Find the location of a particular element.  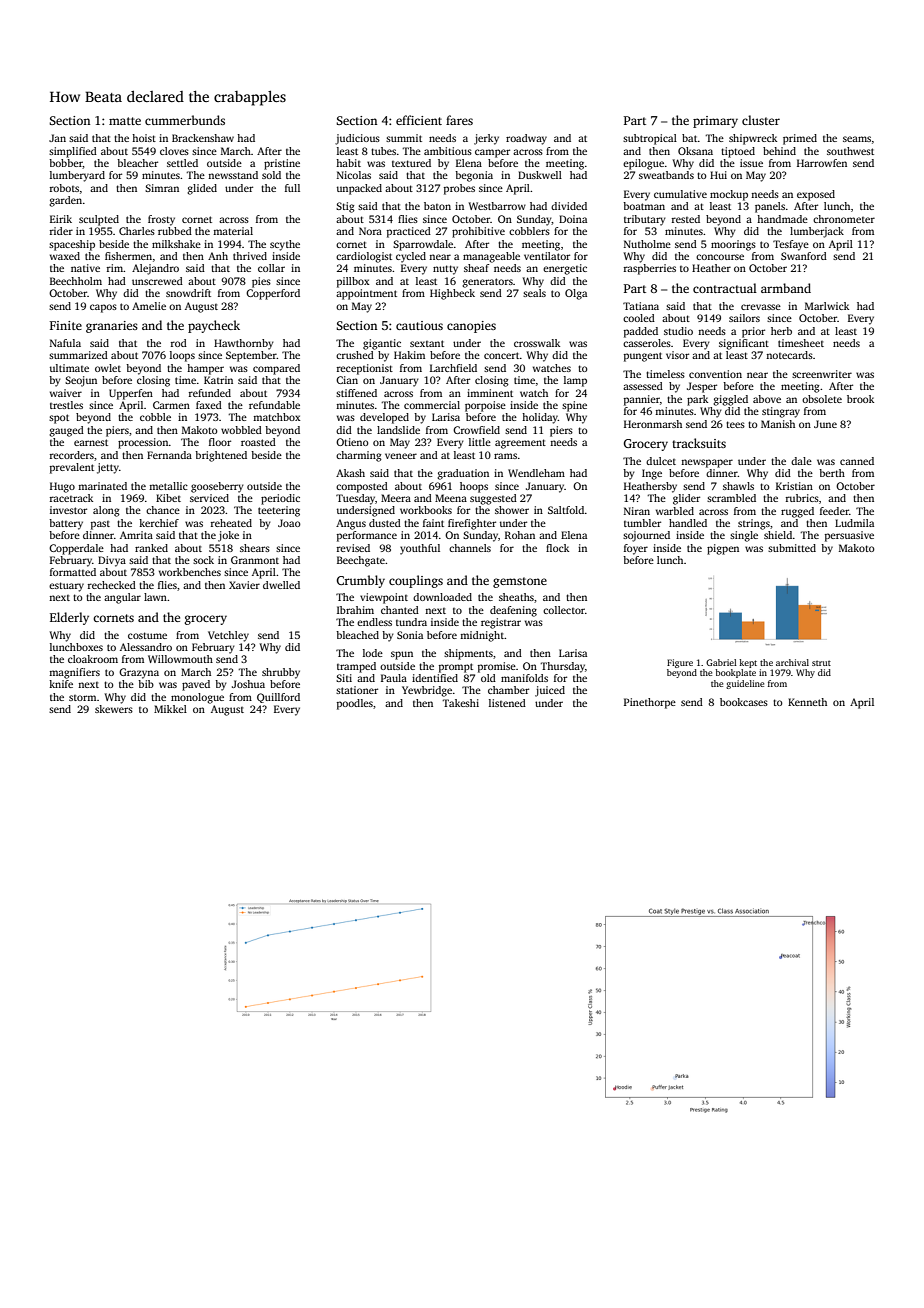

archival is located at coordinates (792, 662).
